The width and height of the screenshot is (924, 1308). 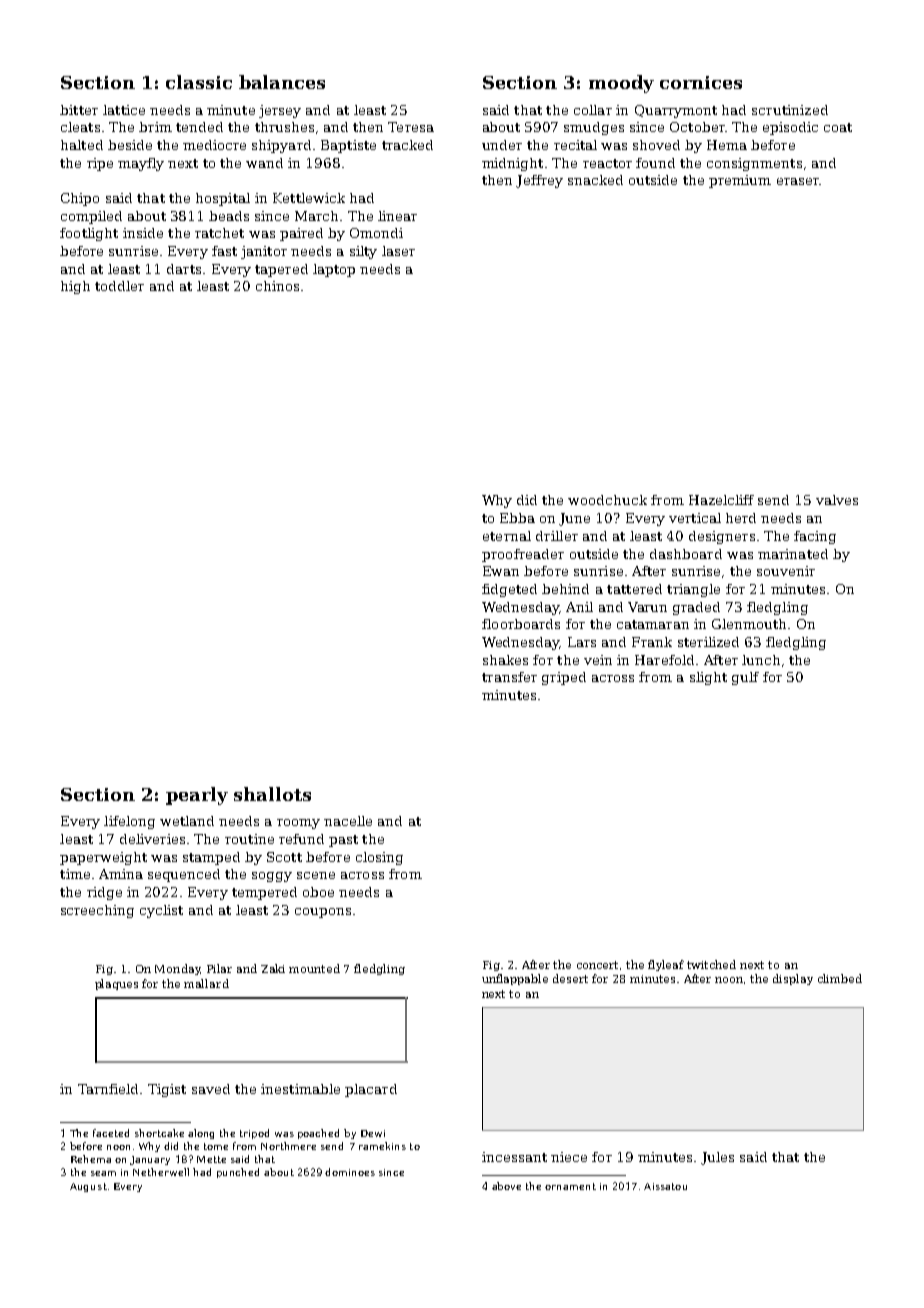 I want to click on Zaki, so click(x=273, y=968).
